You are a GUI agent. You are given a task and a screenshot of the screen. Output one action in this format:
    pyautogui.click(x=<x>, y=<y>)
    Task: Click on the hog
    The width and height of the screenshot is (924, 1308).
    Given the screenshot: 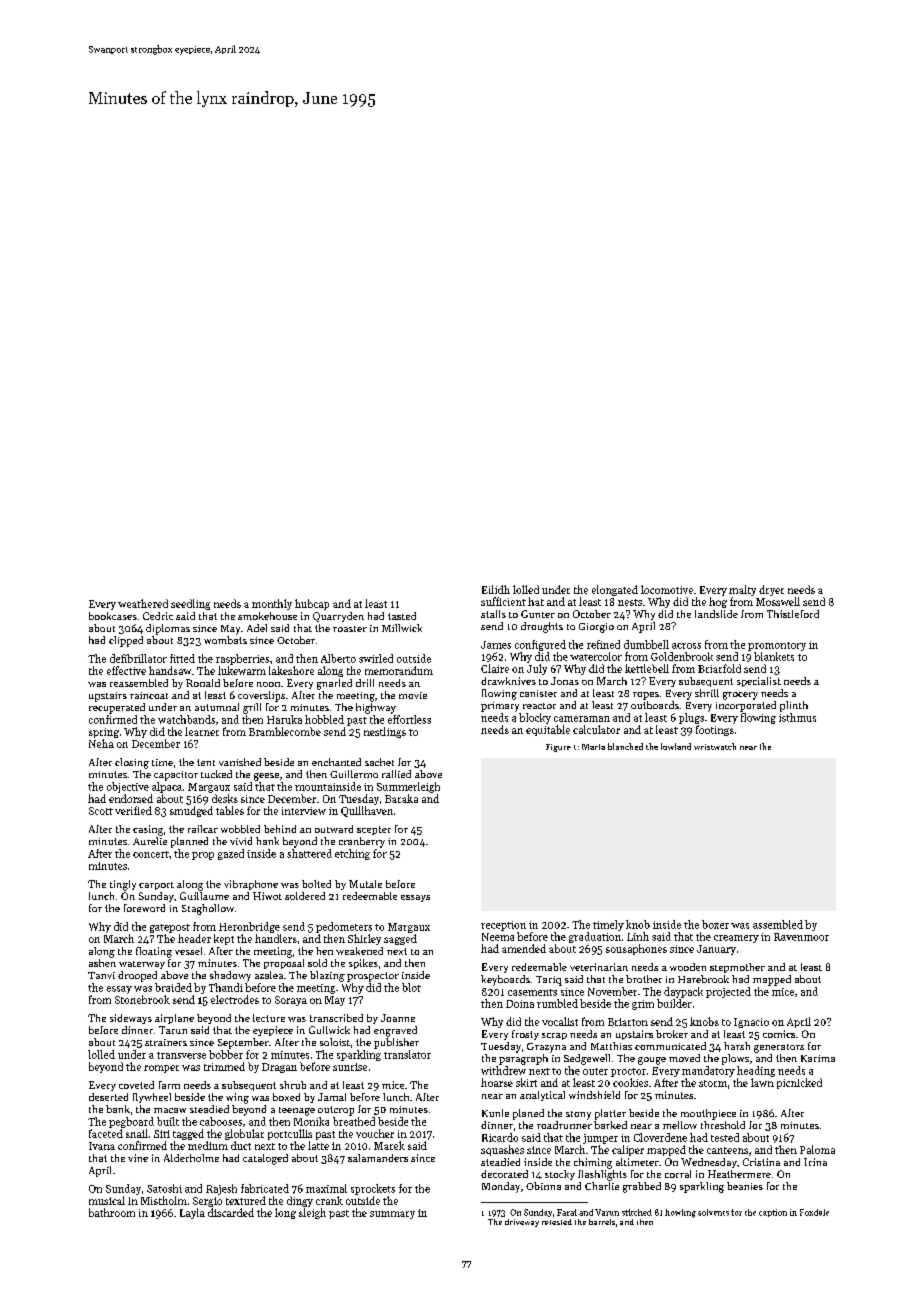 What is the action you would take?
    pyautogui.click(x=718, y=602)
